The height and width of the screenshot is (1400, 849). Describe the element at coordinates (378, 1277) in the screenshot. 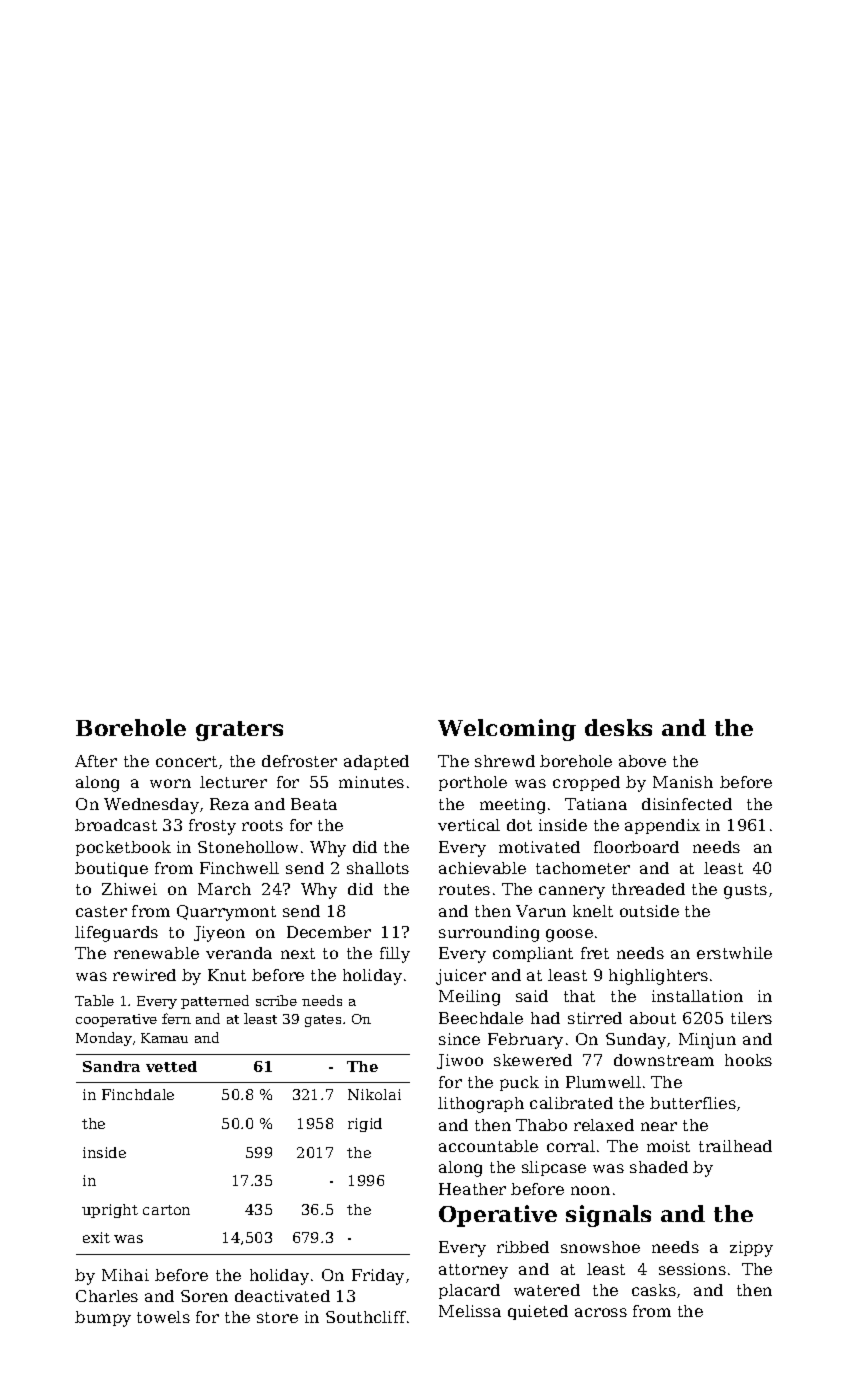

I see `Friday` at that location.
